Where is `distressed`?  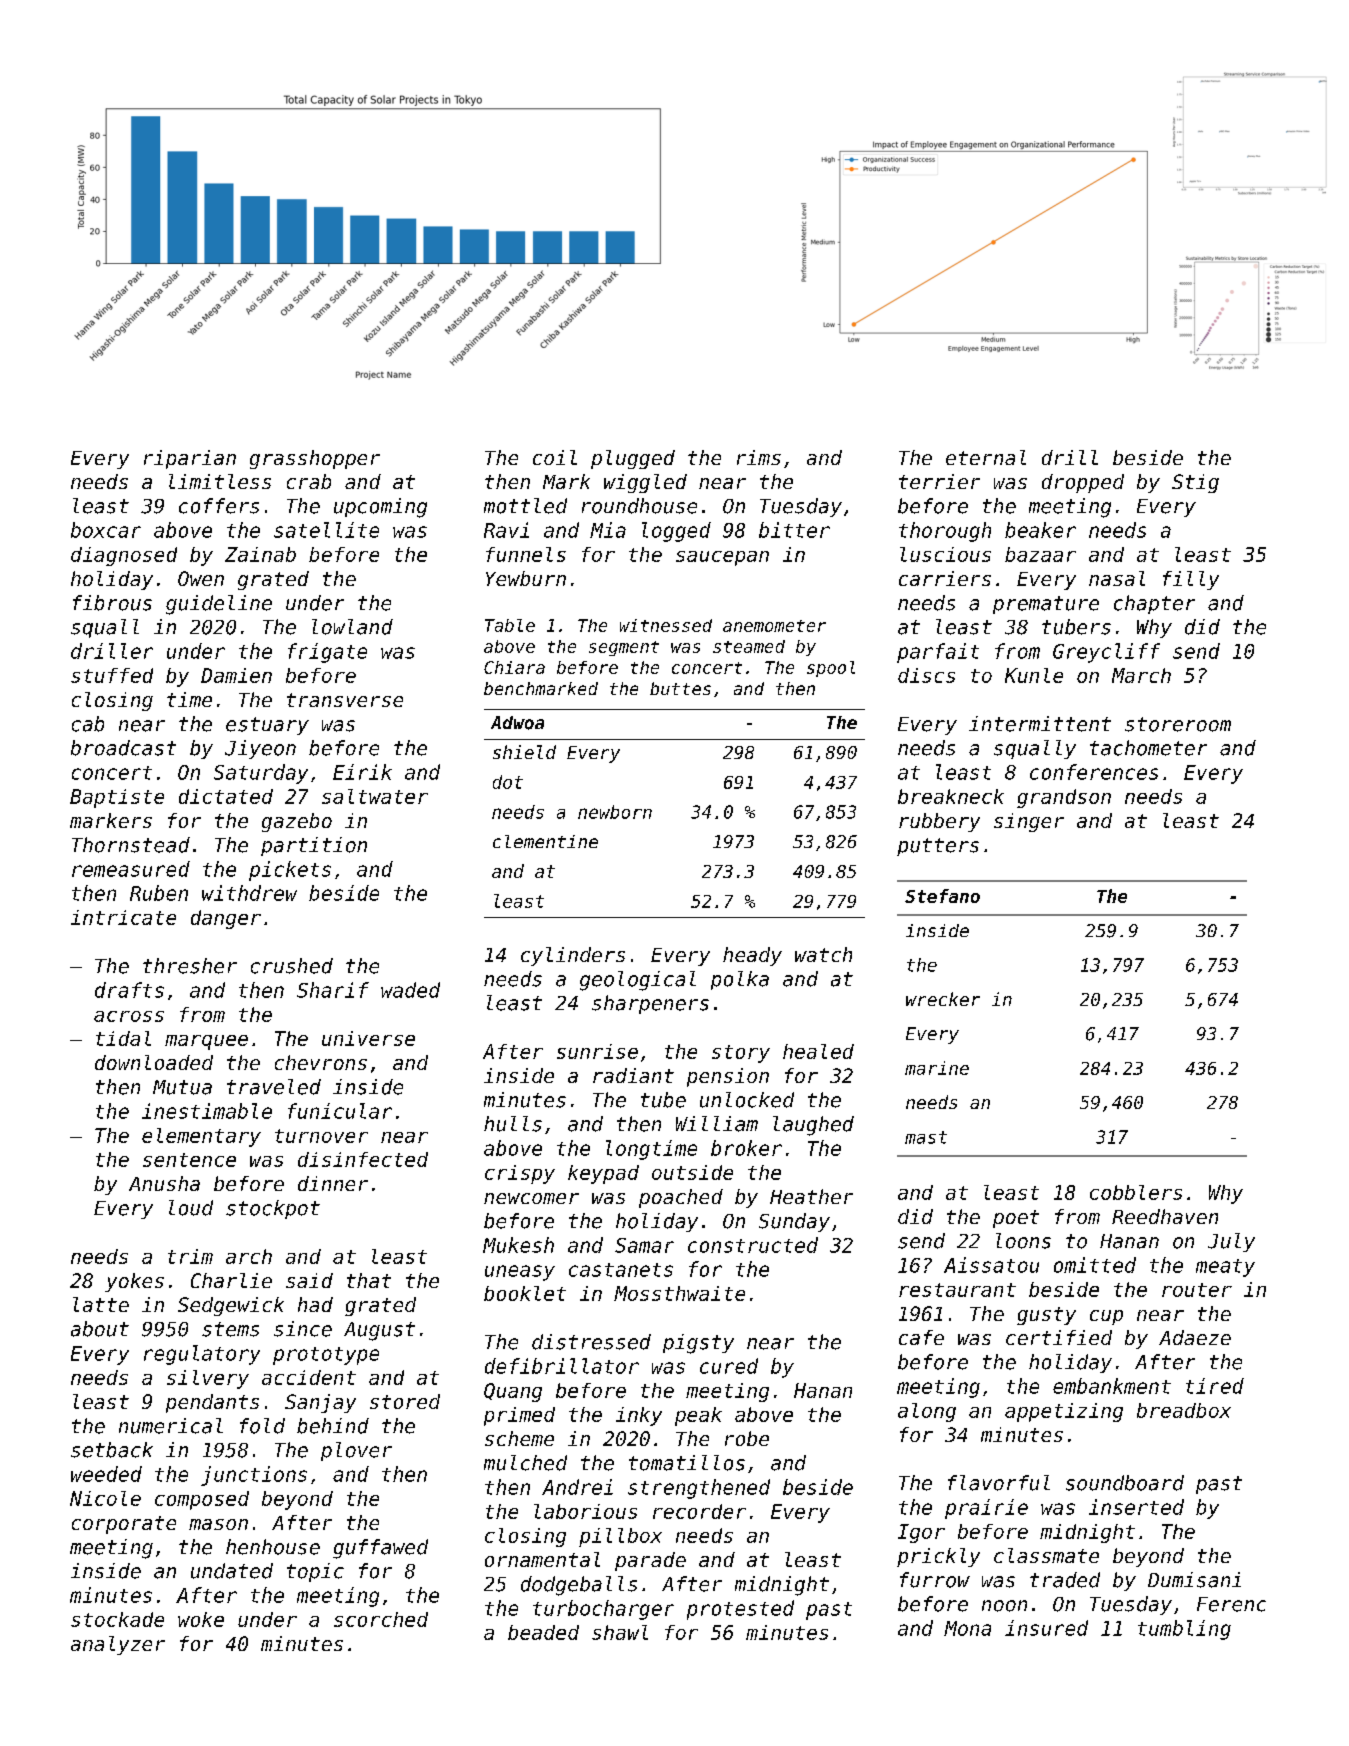
distressed is located at coordinates (591, 1342).
